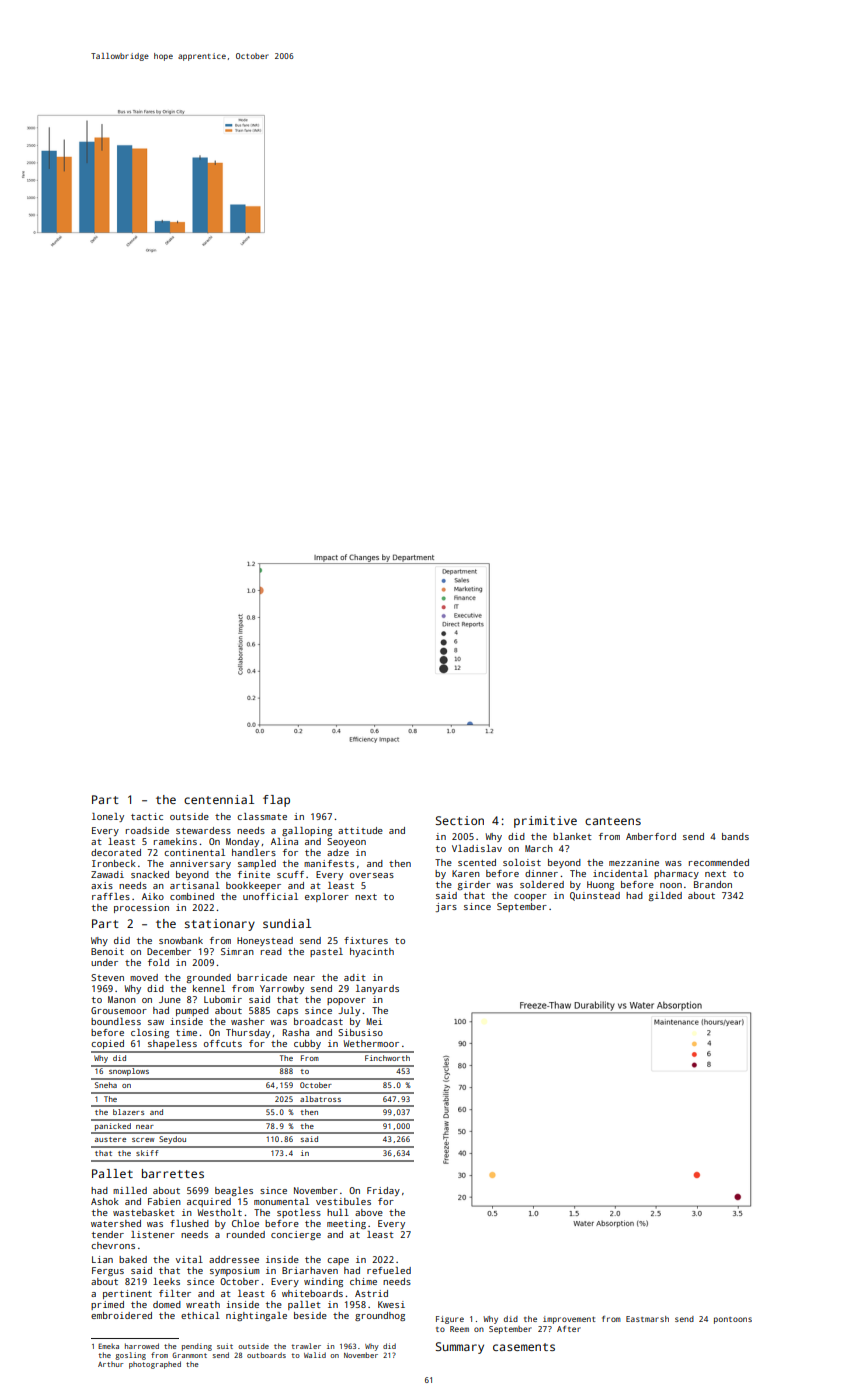 This image has width=849, height=1400. I want to click on canteens, so click(613, 821).
